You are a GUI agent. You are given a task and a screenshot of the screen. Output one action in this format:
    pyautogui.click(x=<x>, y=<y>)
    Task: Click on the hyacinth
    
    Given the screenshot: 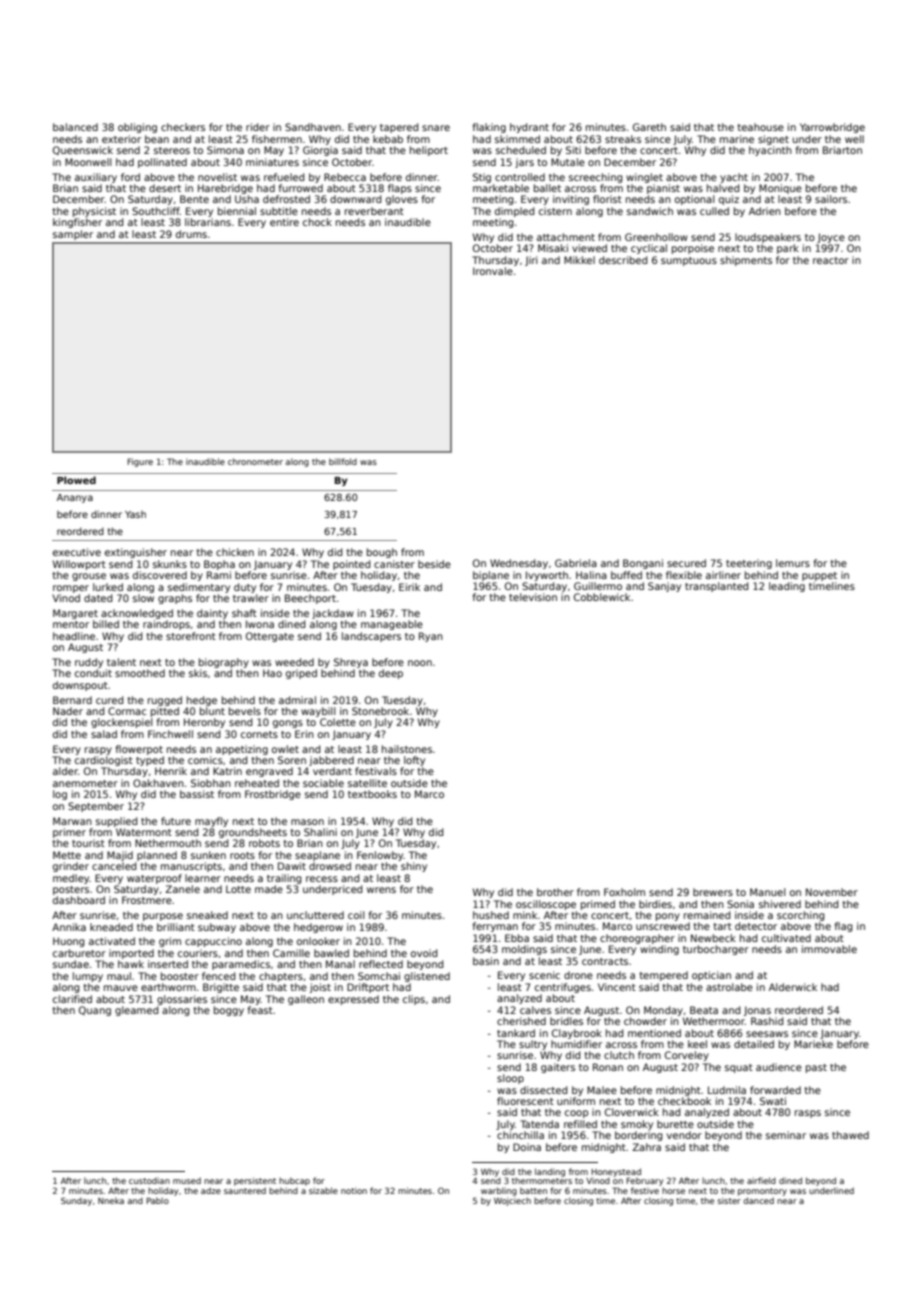 What is the action you would take?
    pyautogui.click(x=770, y=151)
